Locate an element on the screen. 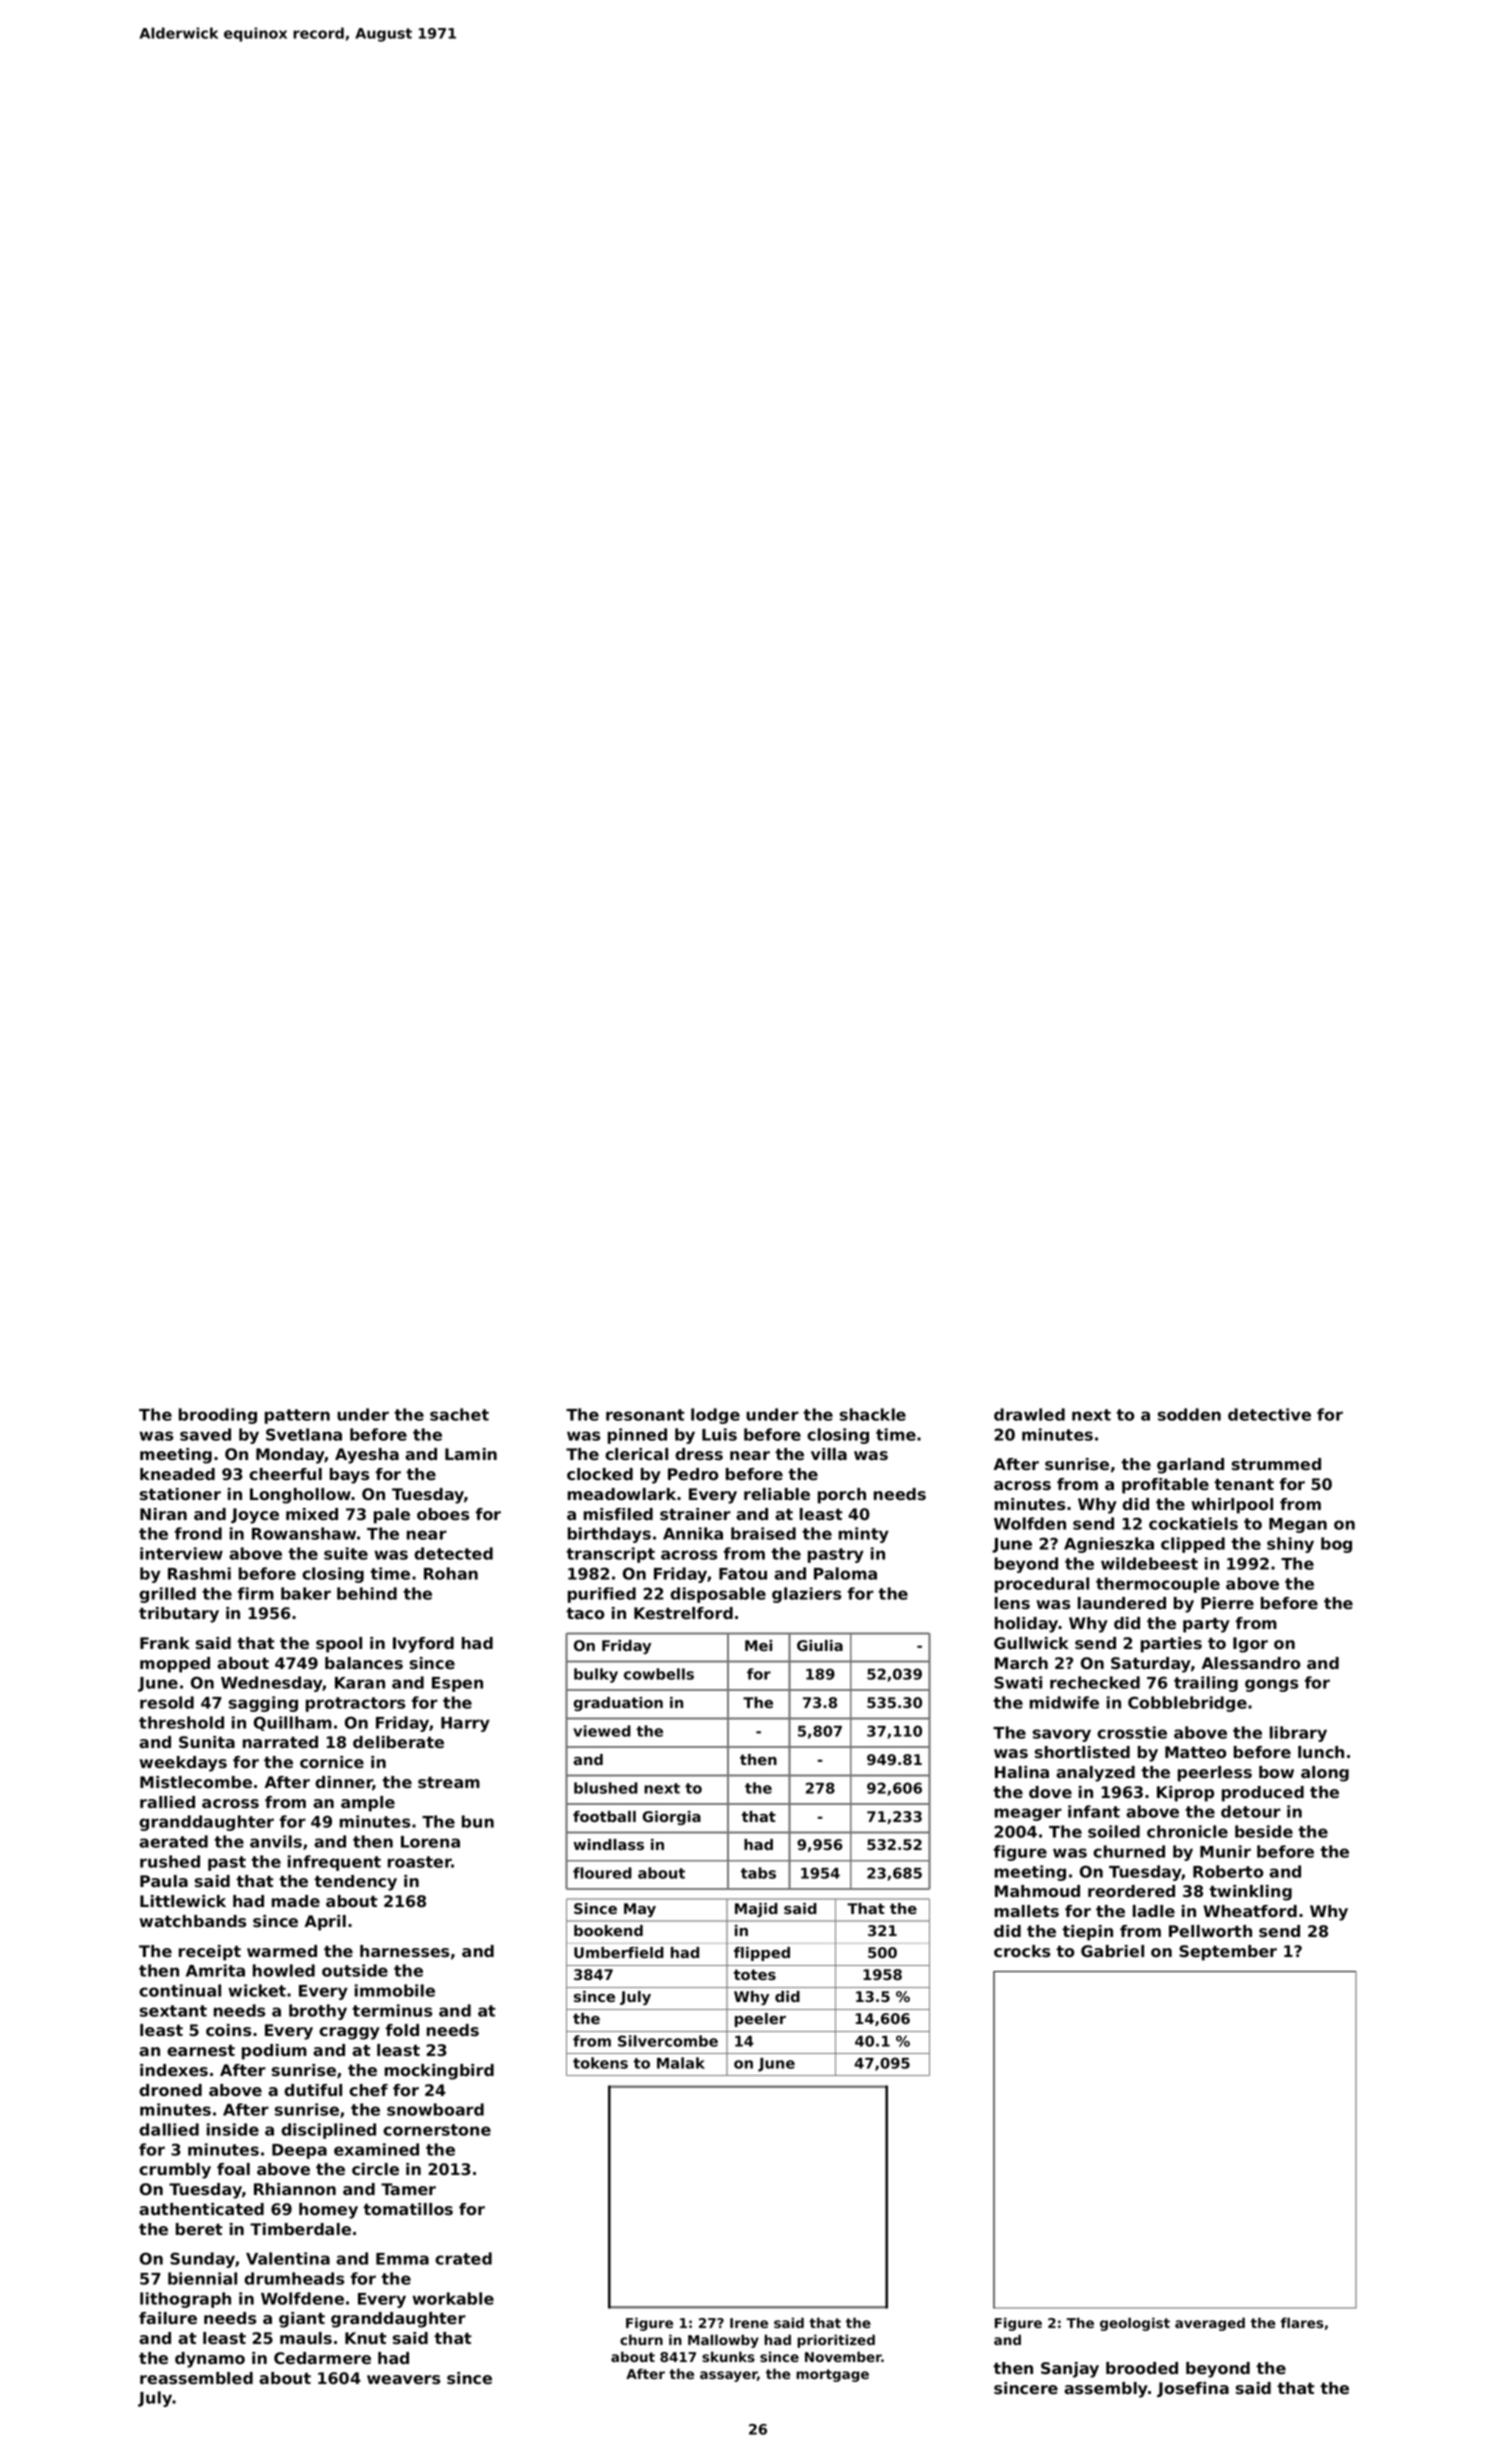 The image size is (1496, 2464). Rashmi is located at coordinates (199, 1573).
